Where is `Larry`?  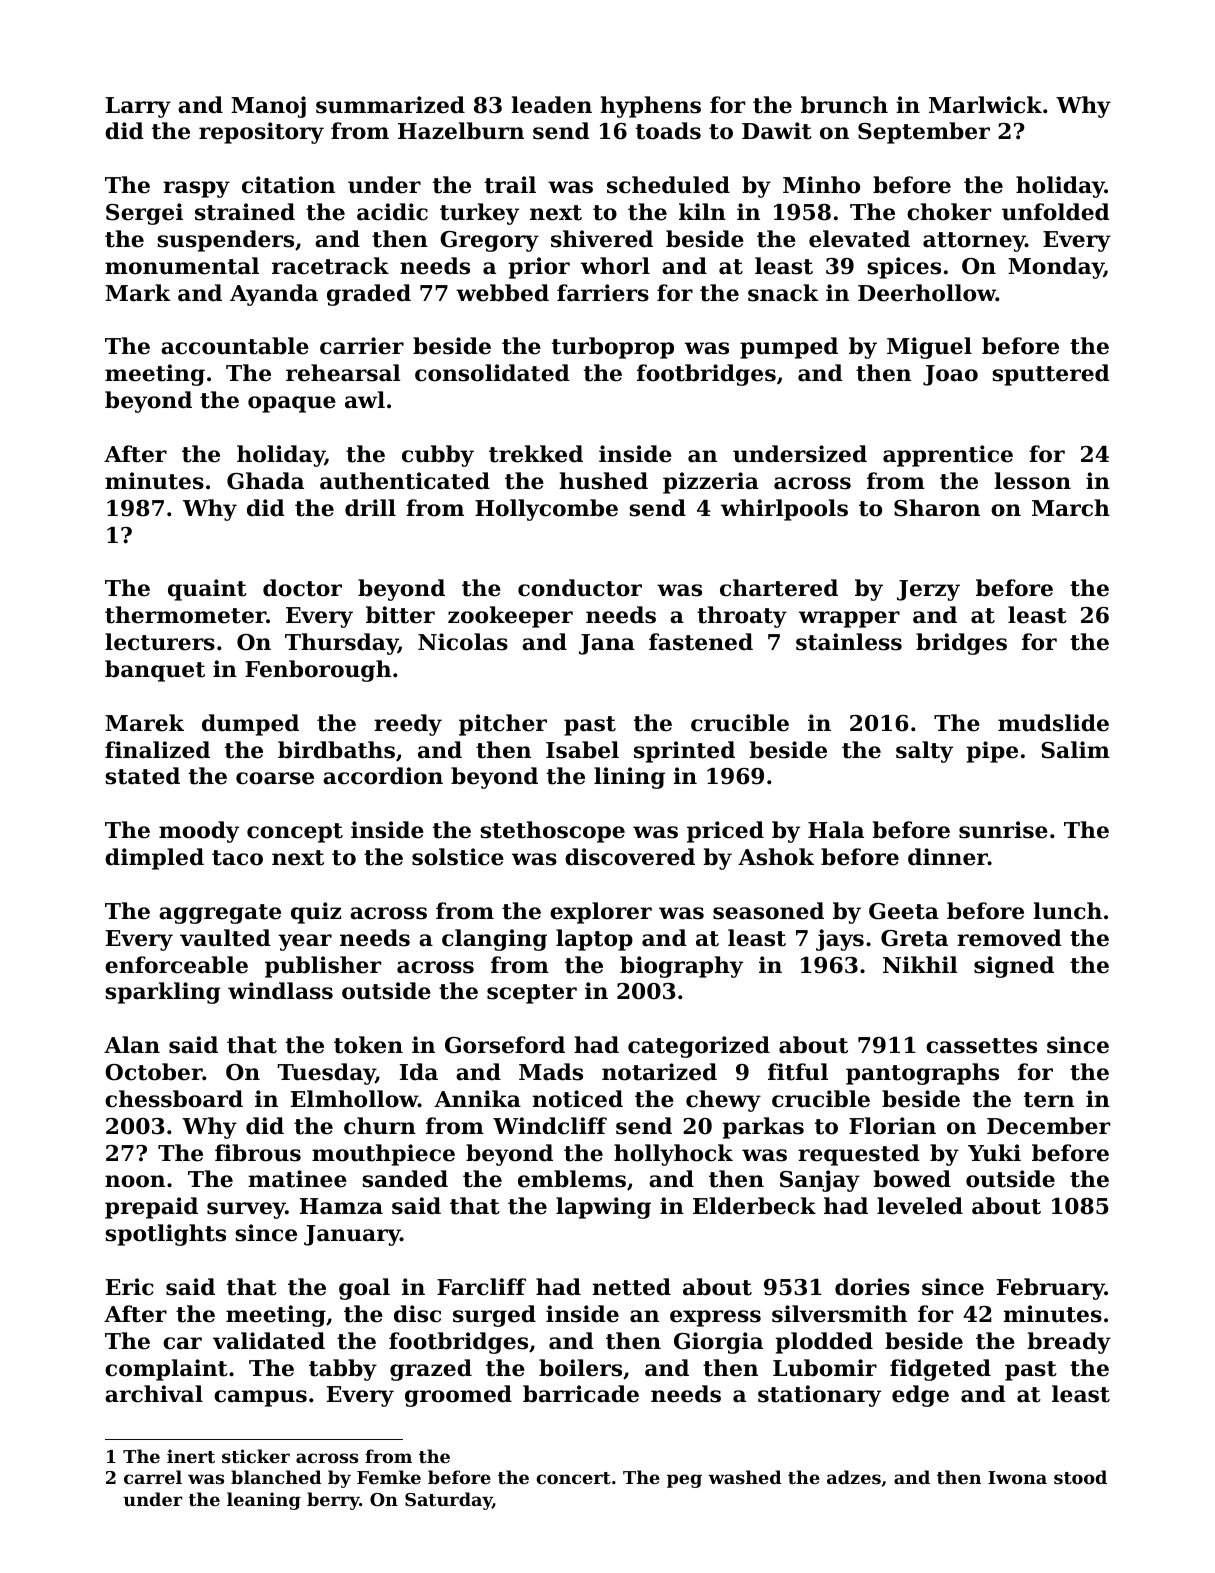 Larry is located at coordinates (138, 107).
